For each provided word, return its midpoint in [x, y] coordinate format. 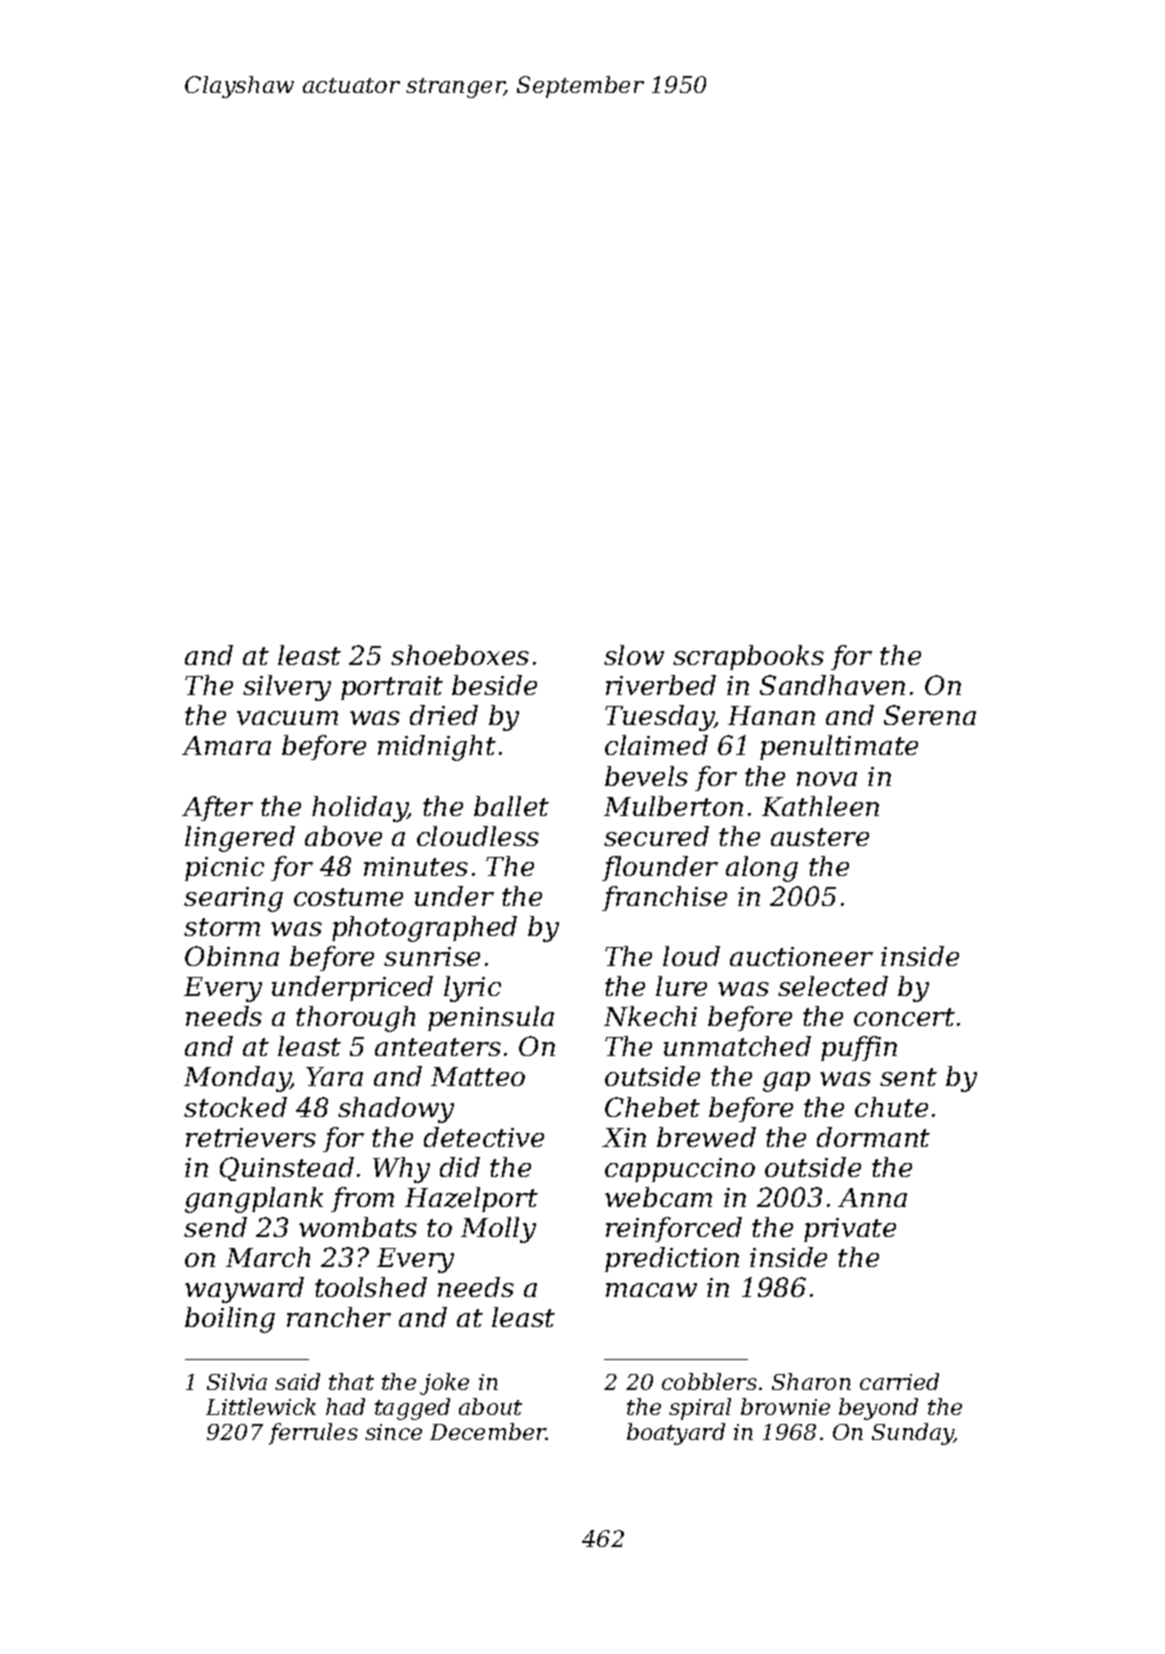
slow [634, 655]
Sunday [913, 1434]
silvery [287, 688]
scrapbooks [748, 657]
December [488, 1431]
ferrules [313, 1434]
